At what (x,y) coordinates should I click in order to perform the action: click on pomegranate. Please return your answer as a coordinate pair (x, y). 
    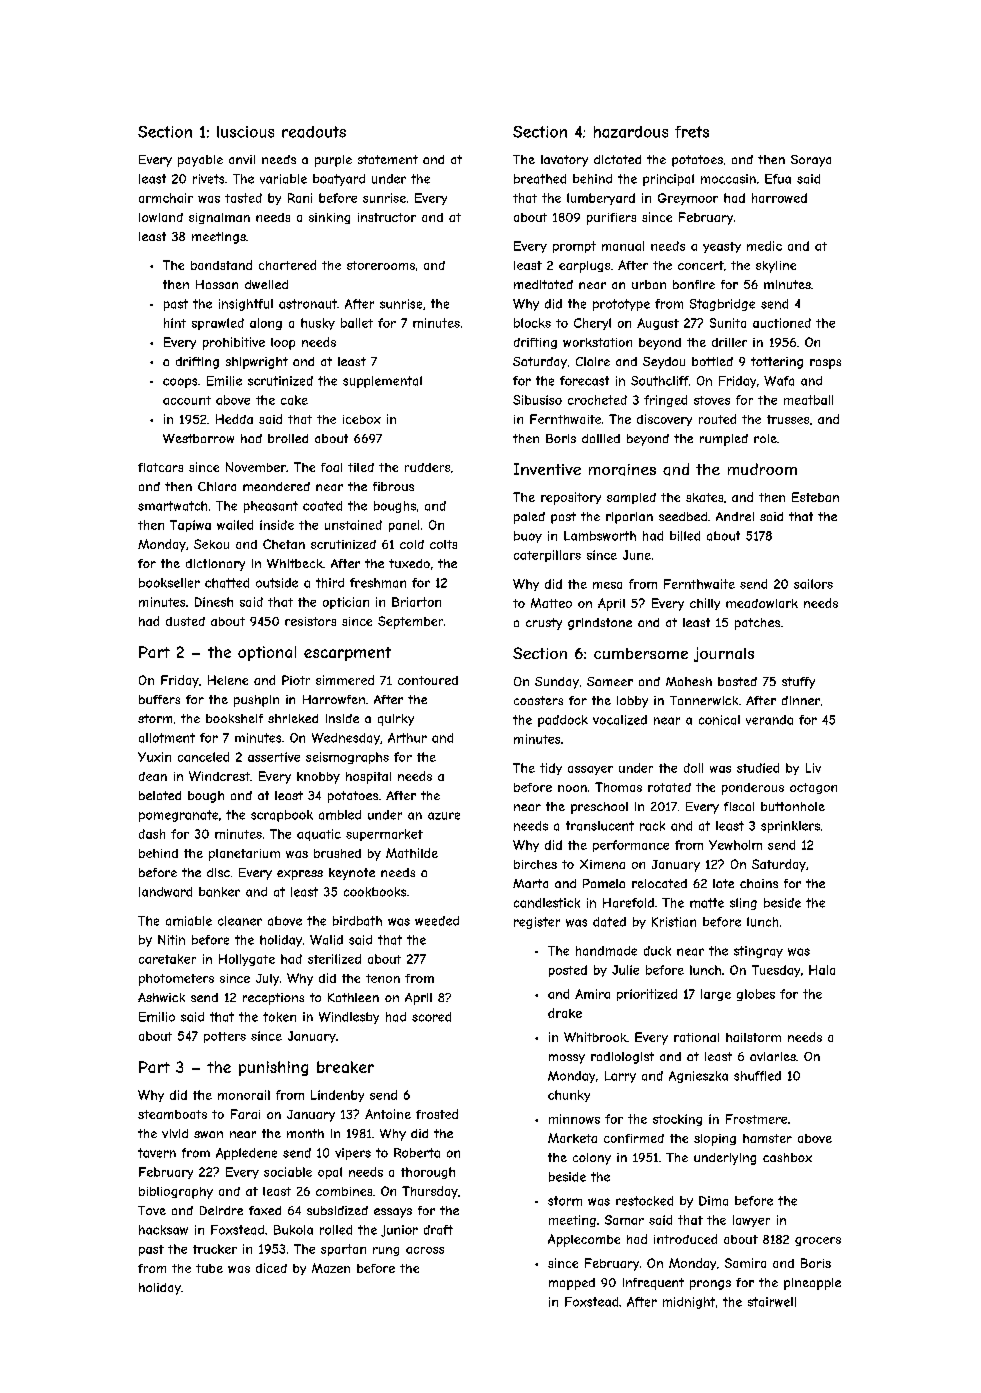
    Looking at the image, I should click on (178, 816).
